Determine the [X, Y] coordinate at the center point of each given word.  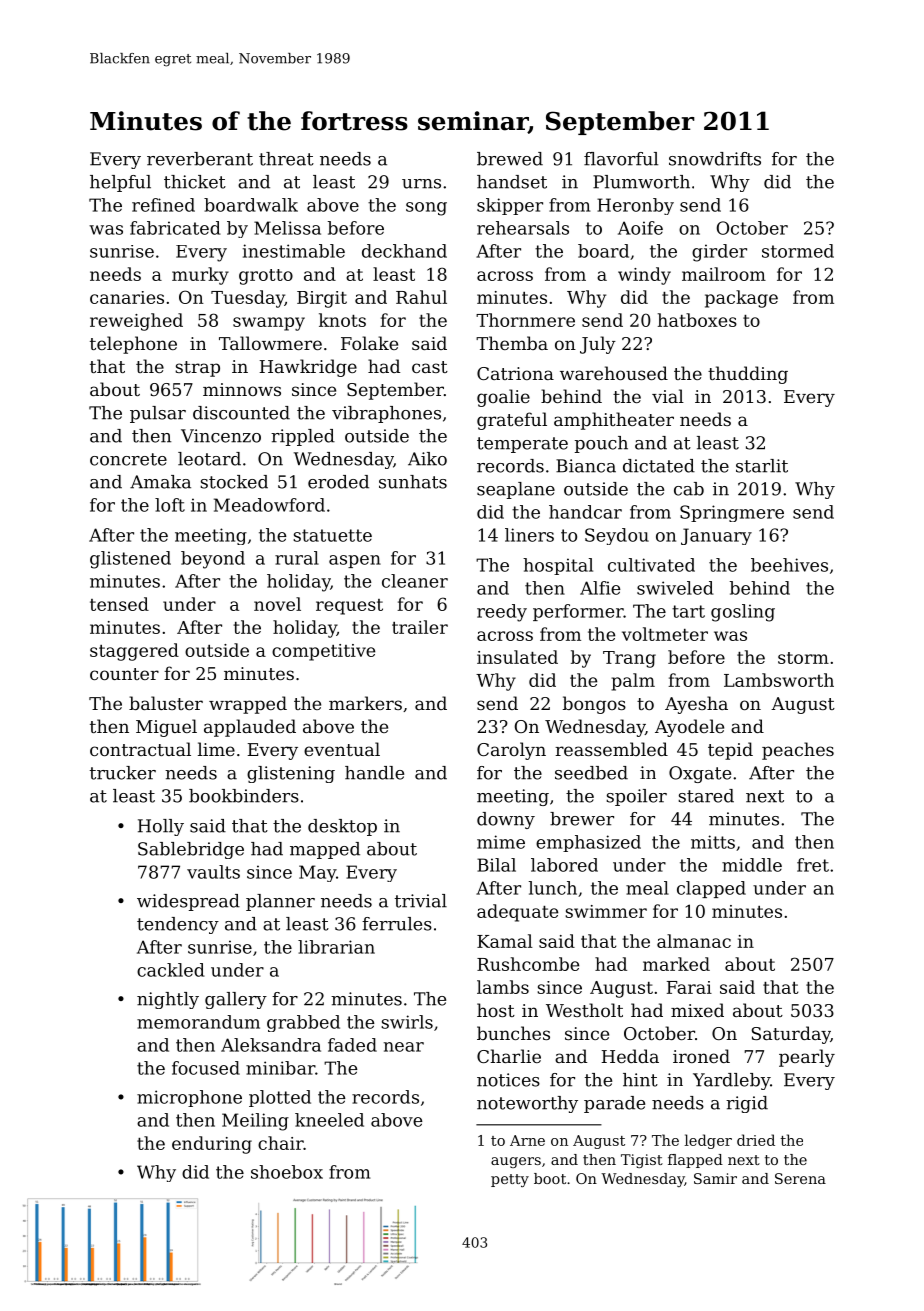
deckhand [404, 251]
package [741, 299]
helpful [120, 183]
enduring [212, 1145]
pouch [601, 444]
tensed [119, 604]
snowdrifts [715, 159]
